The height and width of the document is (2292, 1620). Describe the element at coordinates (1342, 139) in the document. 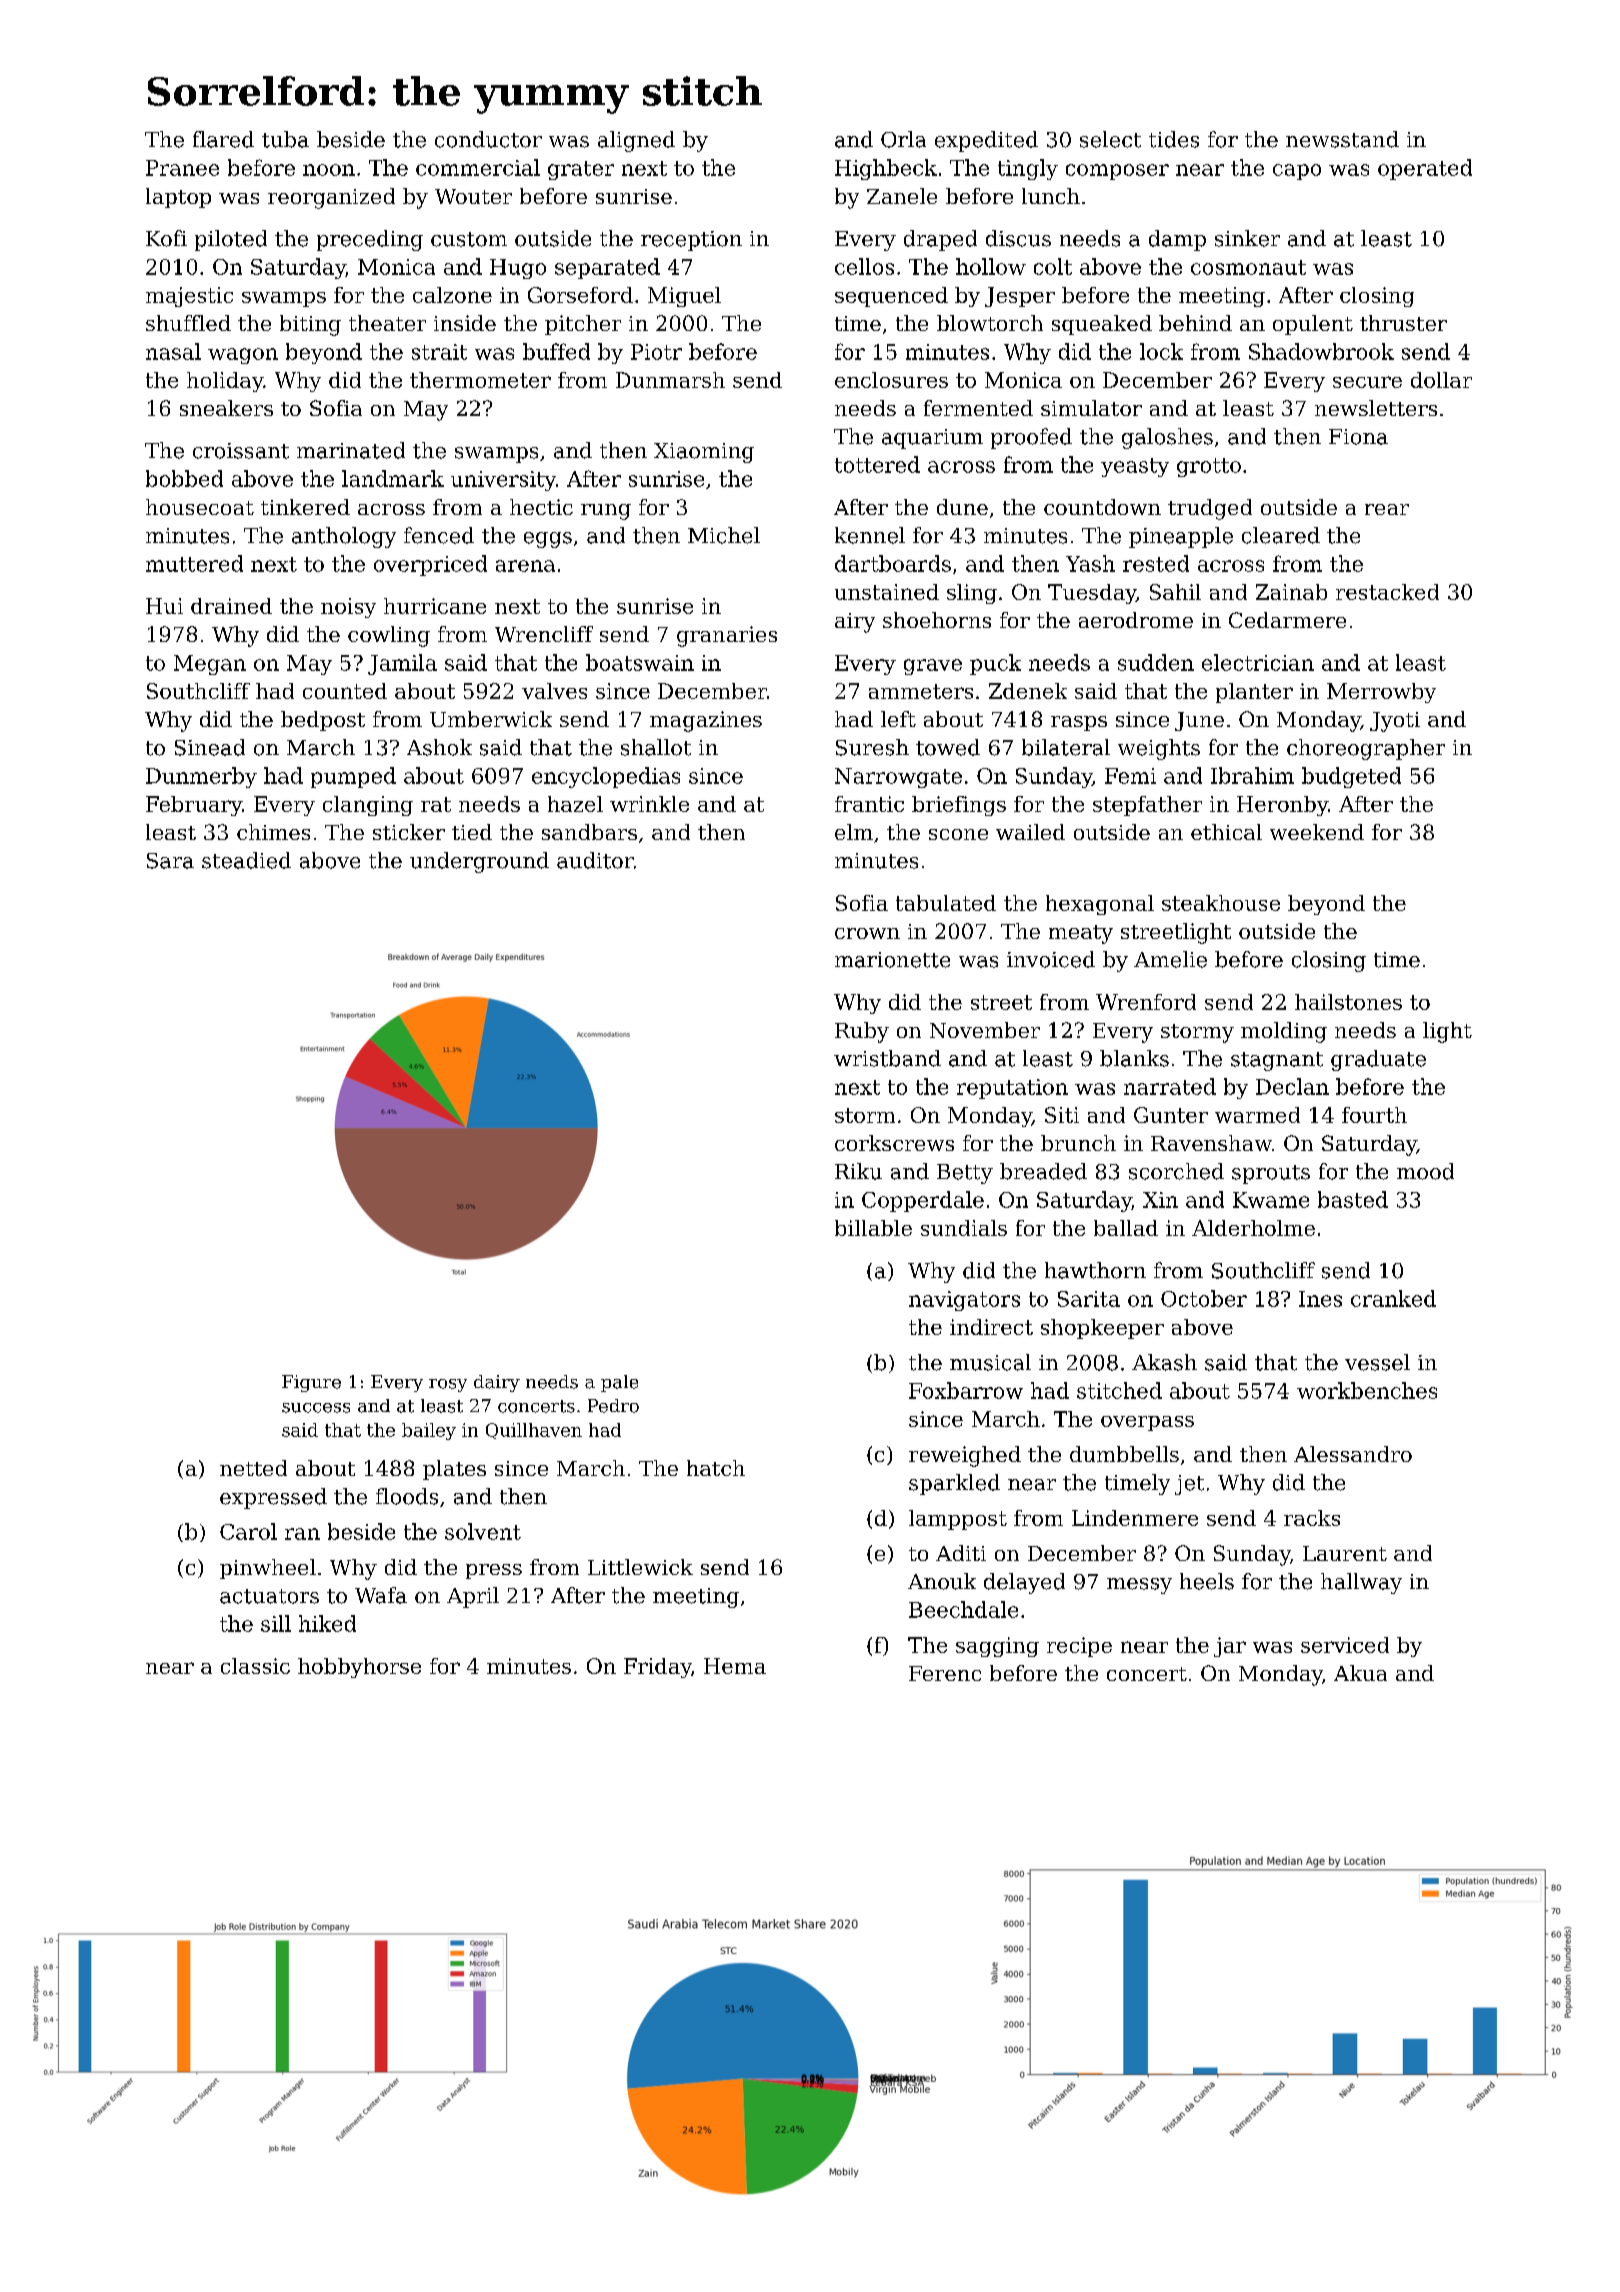

I see `newsstand` at that location.
